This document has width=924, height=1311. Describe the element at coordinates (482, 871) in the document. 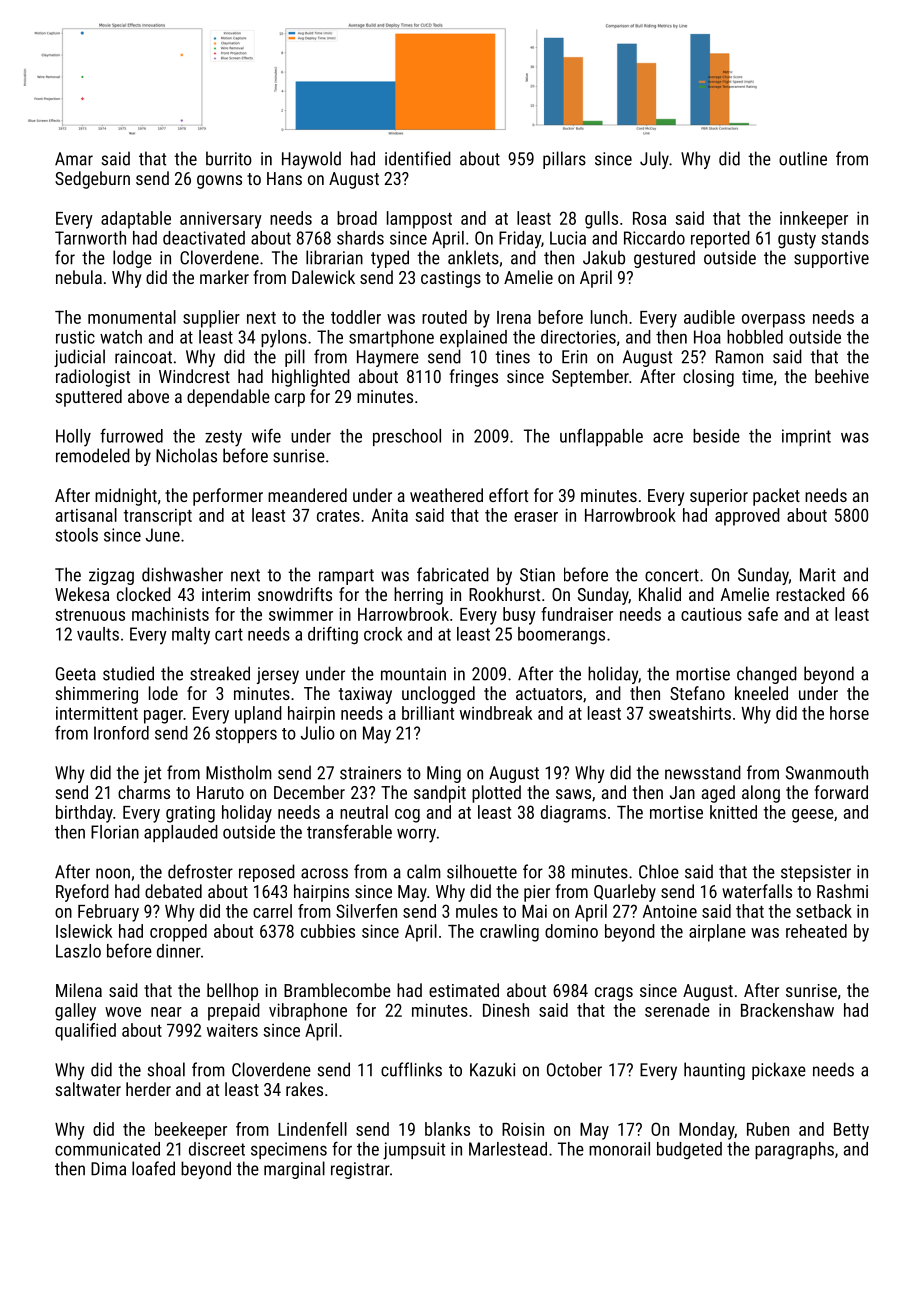

I see `silhouette` at that location.
